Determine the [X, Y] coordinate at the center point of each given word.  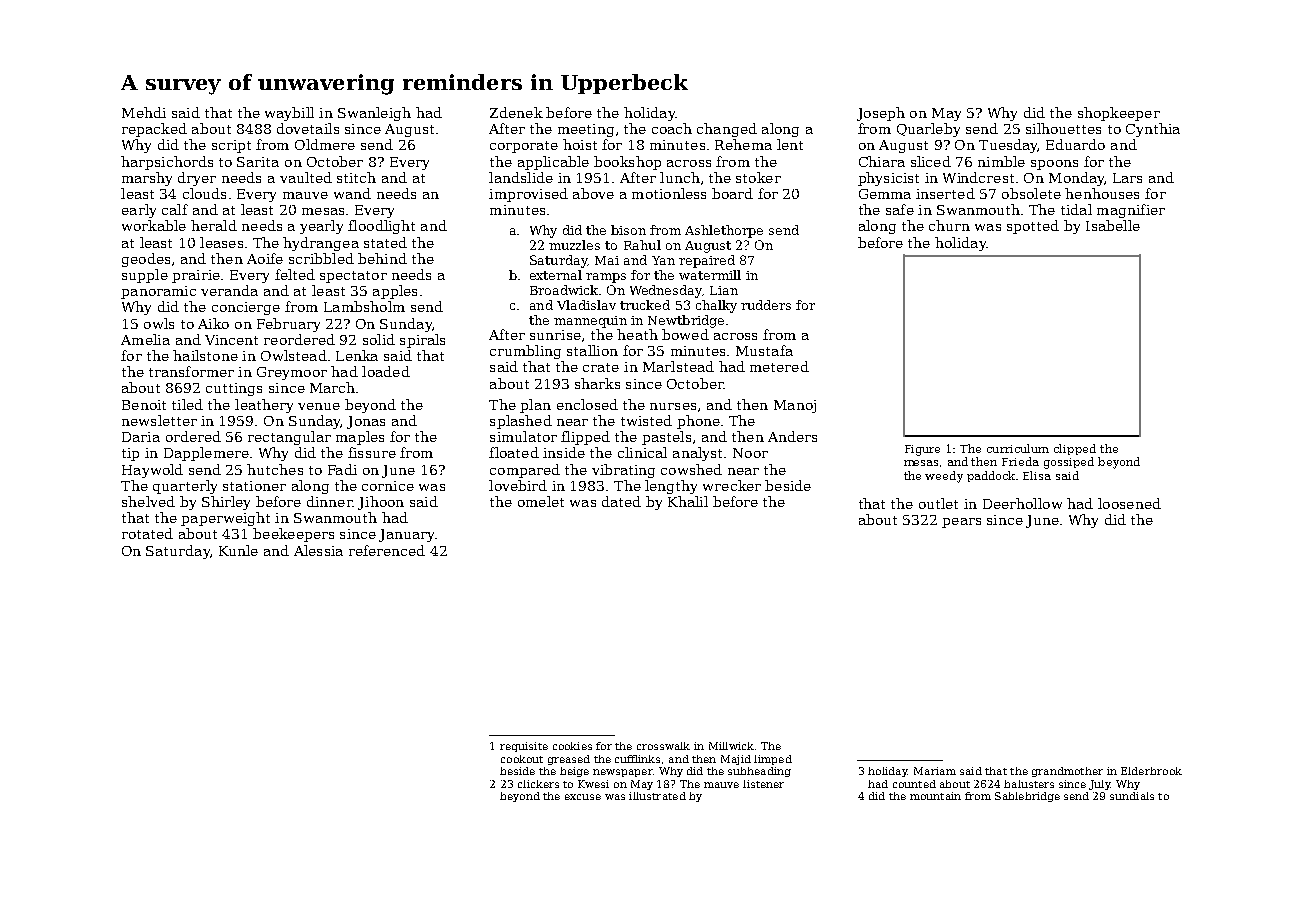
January [406, 535]
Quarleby [928, 130]
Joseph [881, 114]
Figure [922, 450]
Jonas [366, 422]
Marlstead [678, 366]
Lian [724, 290]
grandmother [1067, 772]
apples [395, 292]
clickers [538, 784]
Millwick [731, 746]
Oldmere [325, 144]
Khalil [688, 501]
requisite [524, 747]
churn [949, 225]
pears [961, 523]
